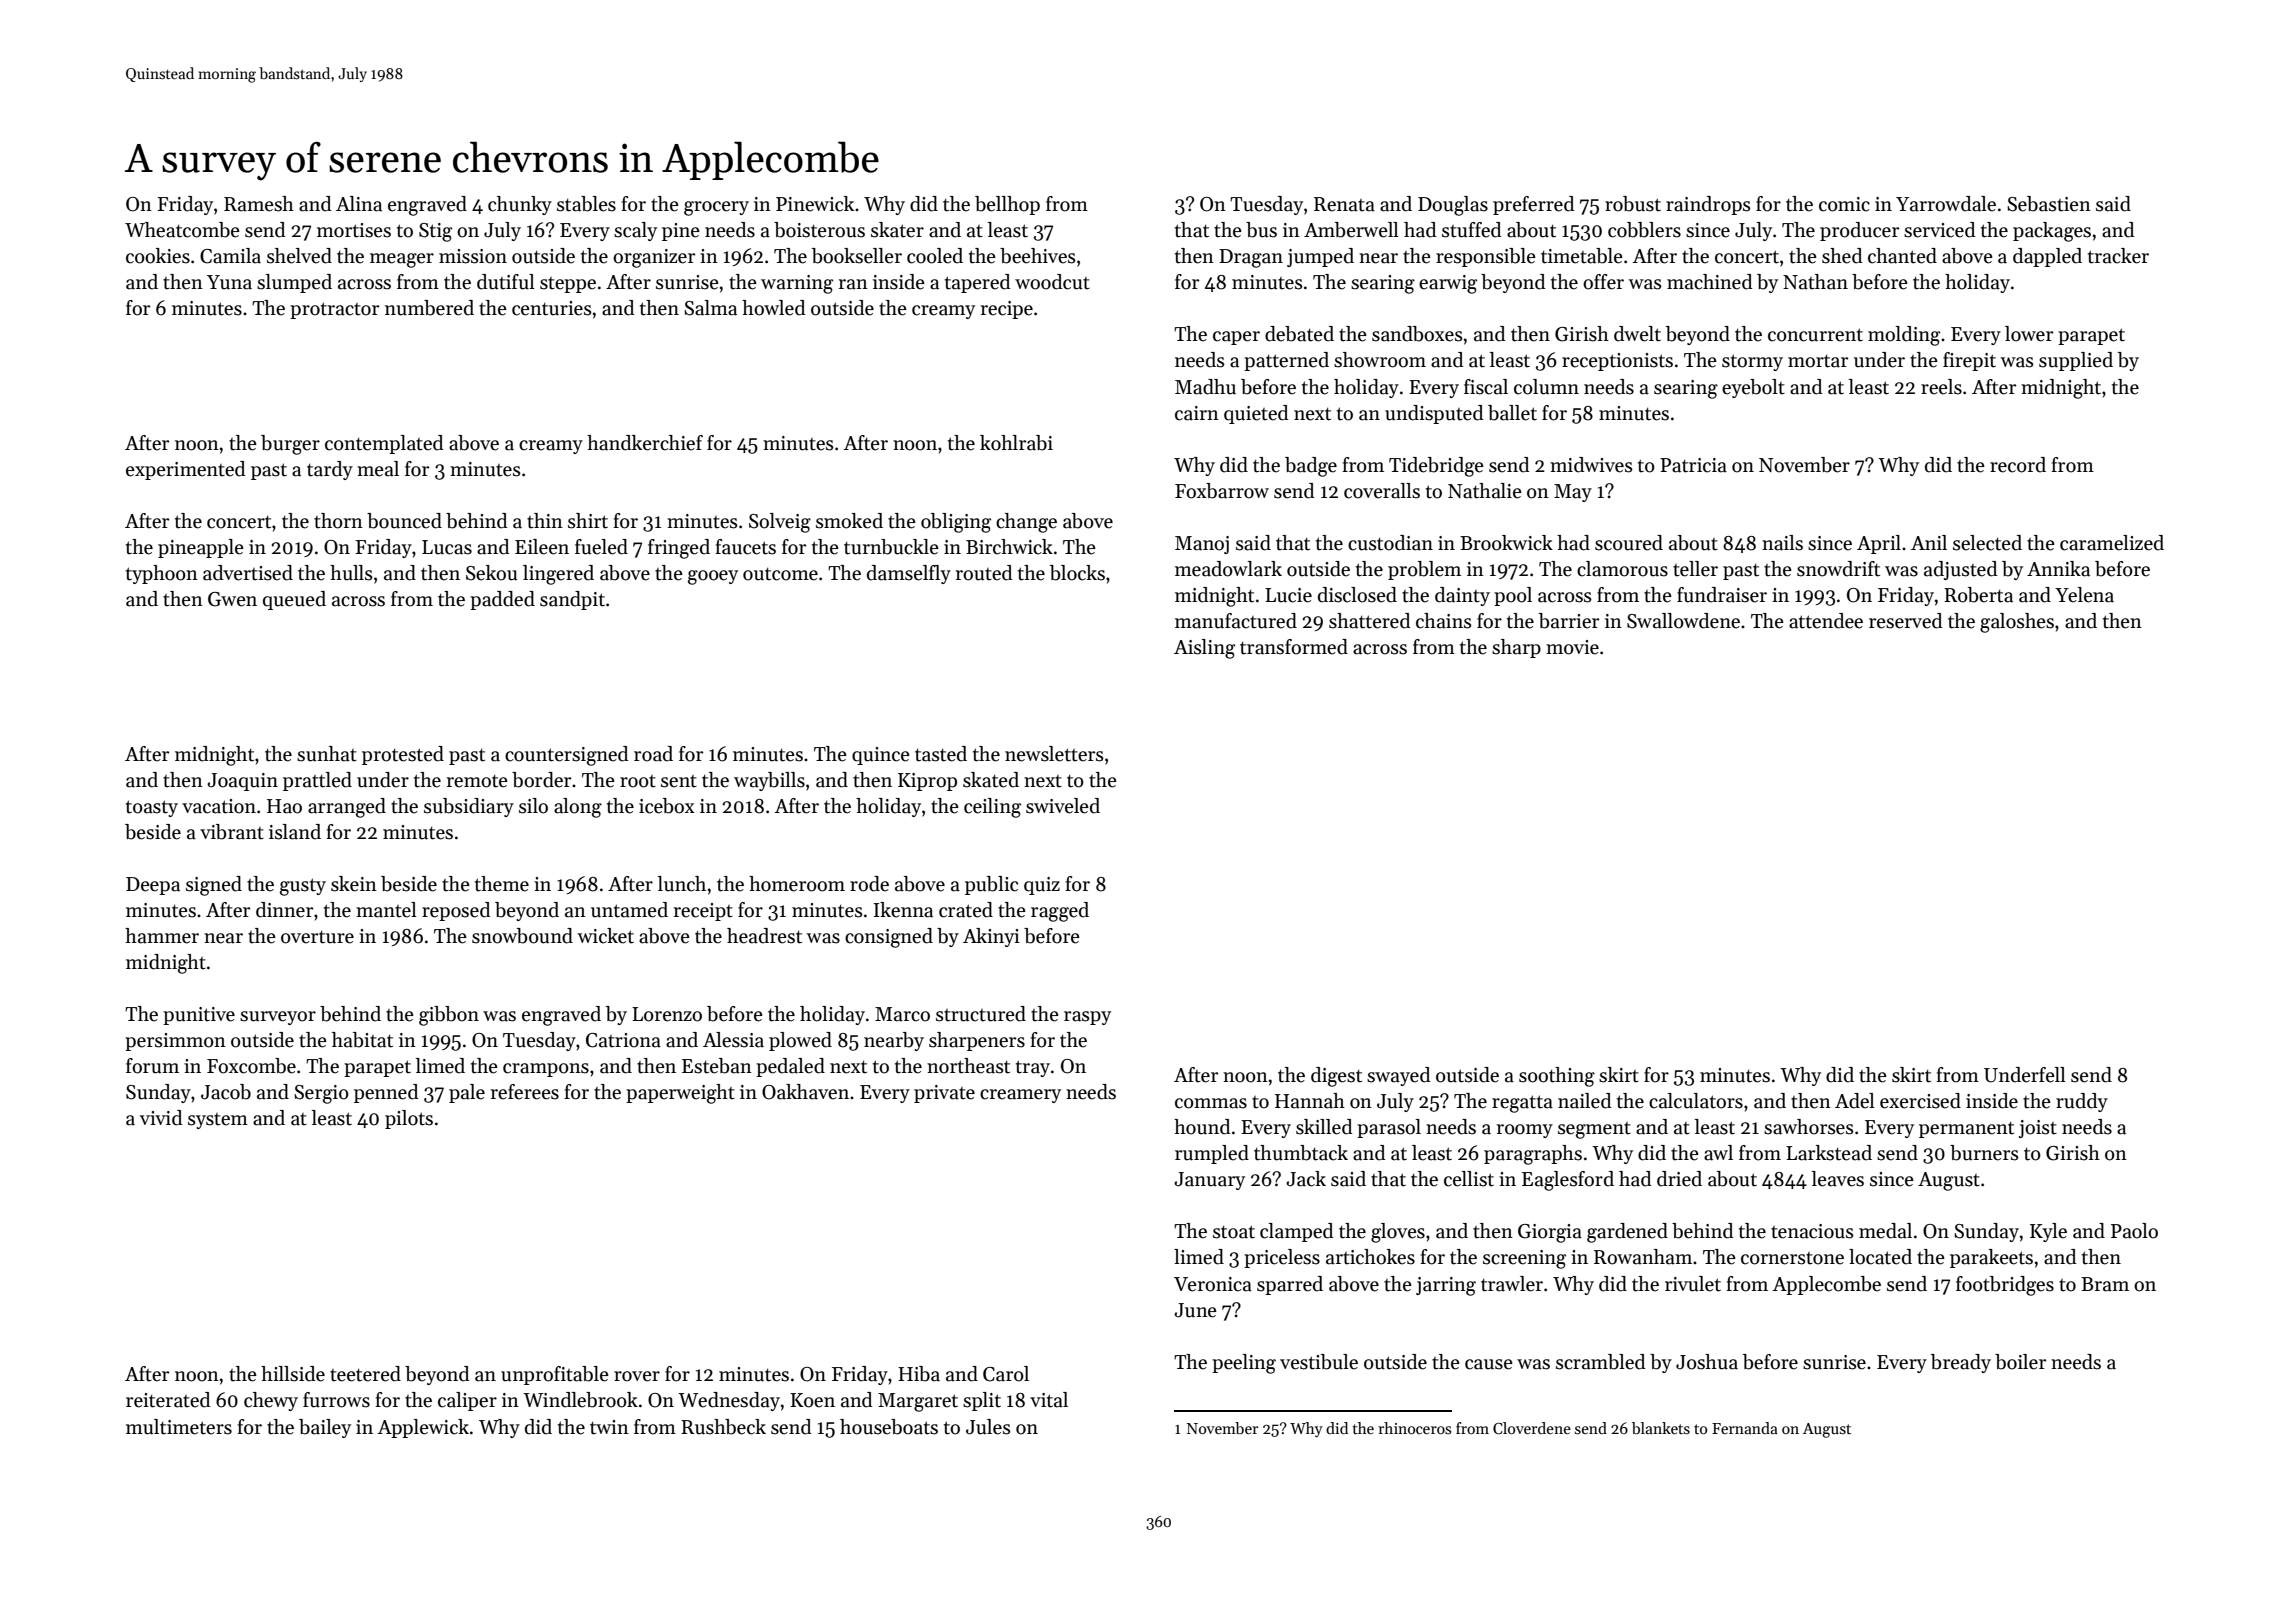  What do you see at coordinates (1815, 335) in the screenshot?
I see `concurrent` at bounding box center [1815, 335].
